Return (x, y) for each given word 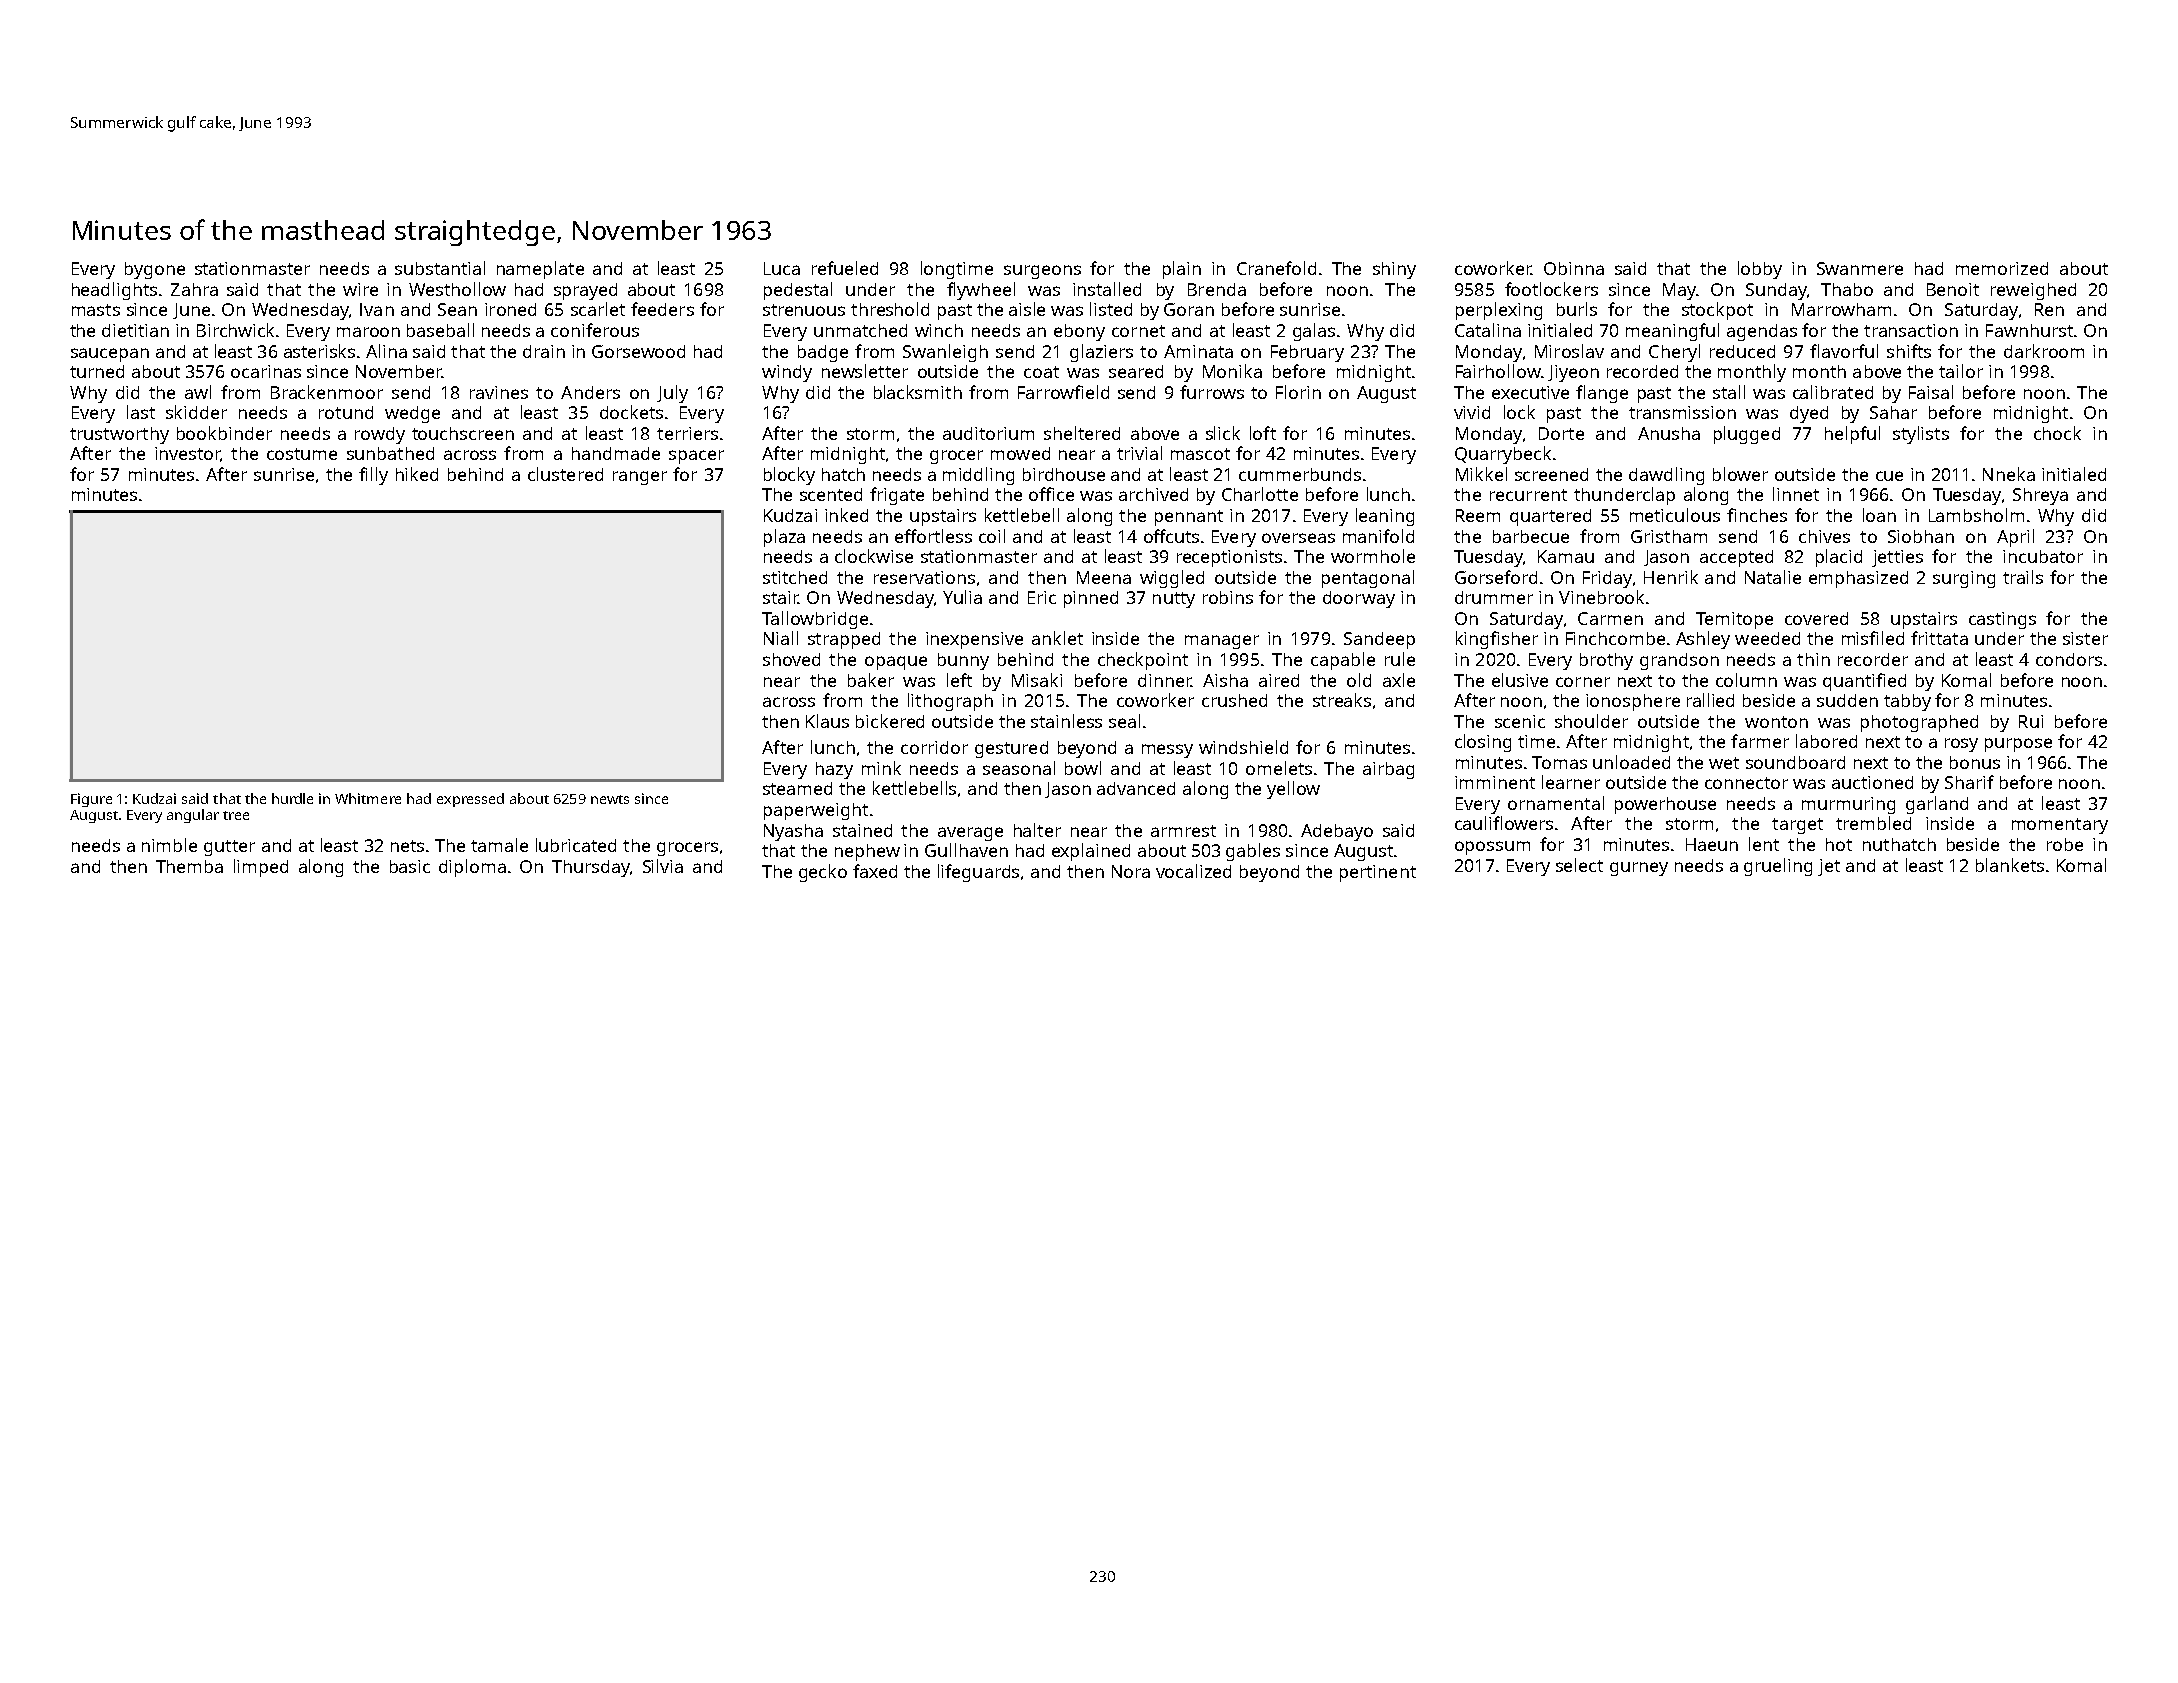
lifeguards (978, 873)
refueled (845, 268)
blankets (2010, 865)
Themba (189, 866)
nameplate (540, 270)
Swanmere (1860, 268)
